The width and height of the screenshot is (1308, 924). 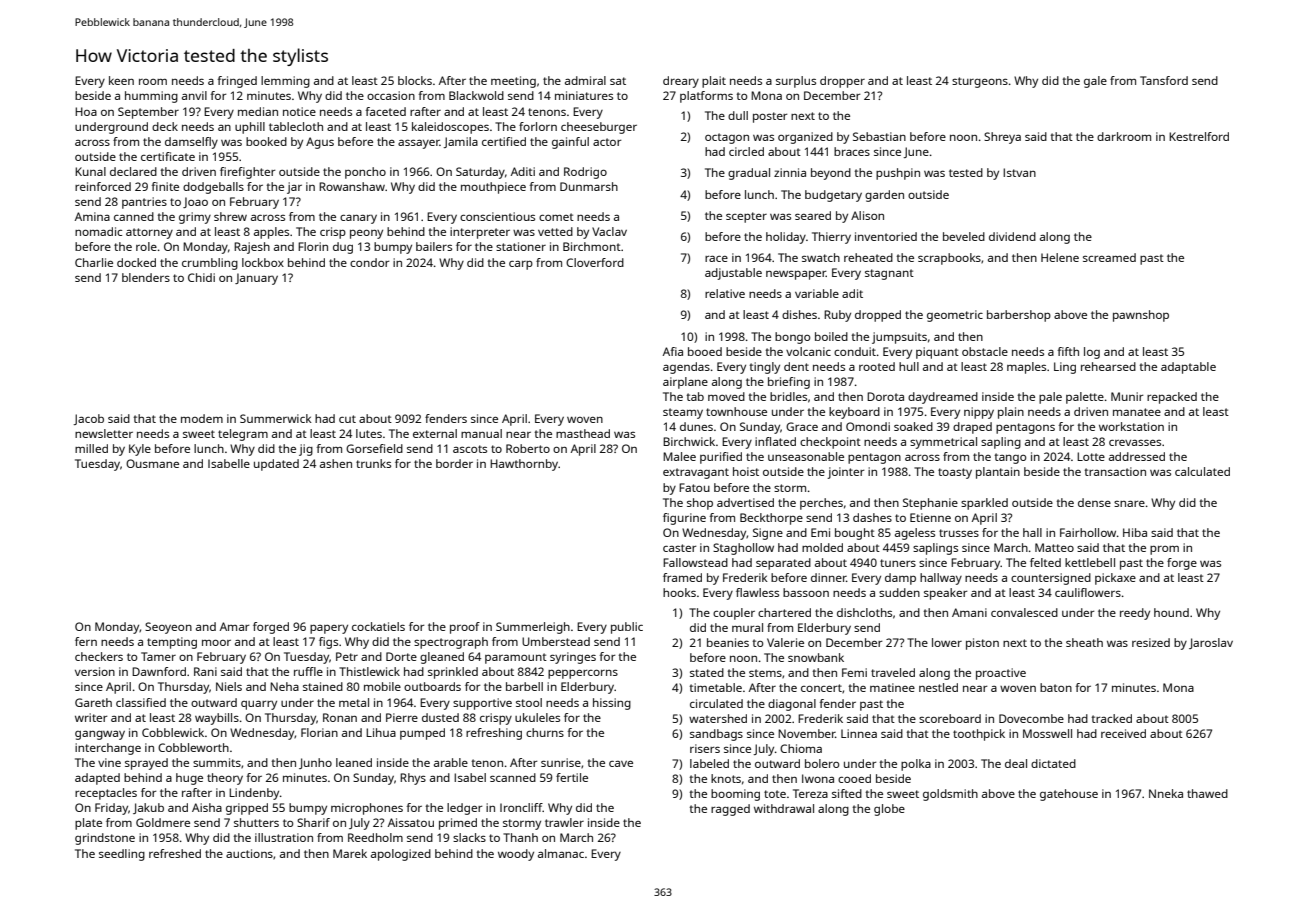 I want to click on Reedholm, so click(x=375, y=837).
